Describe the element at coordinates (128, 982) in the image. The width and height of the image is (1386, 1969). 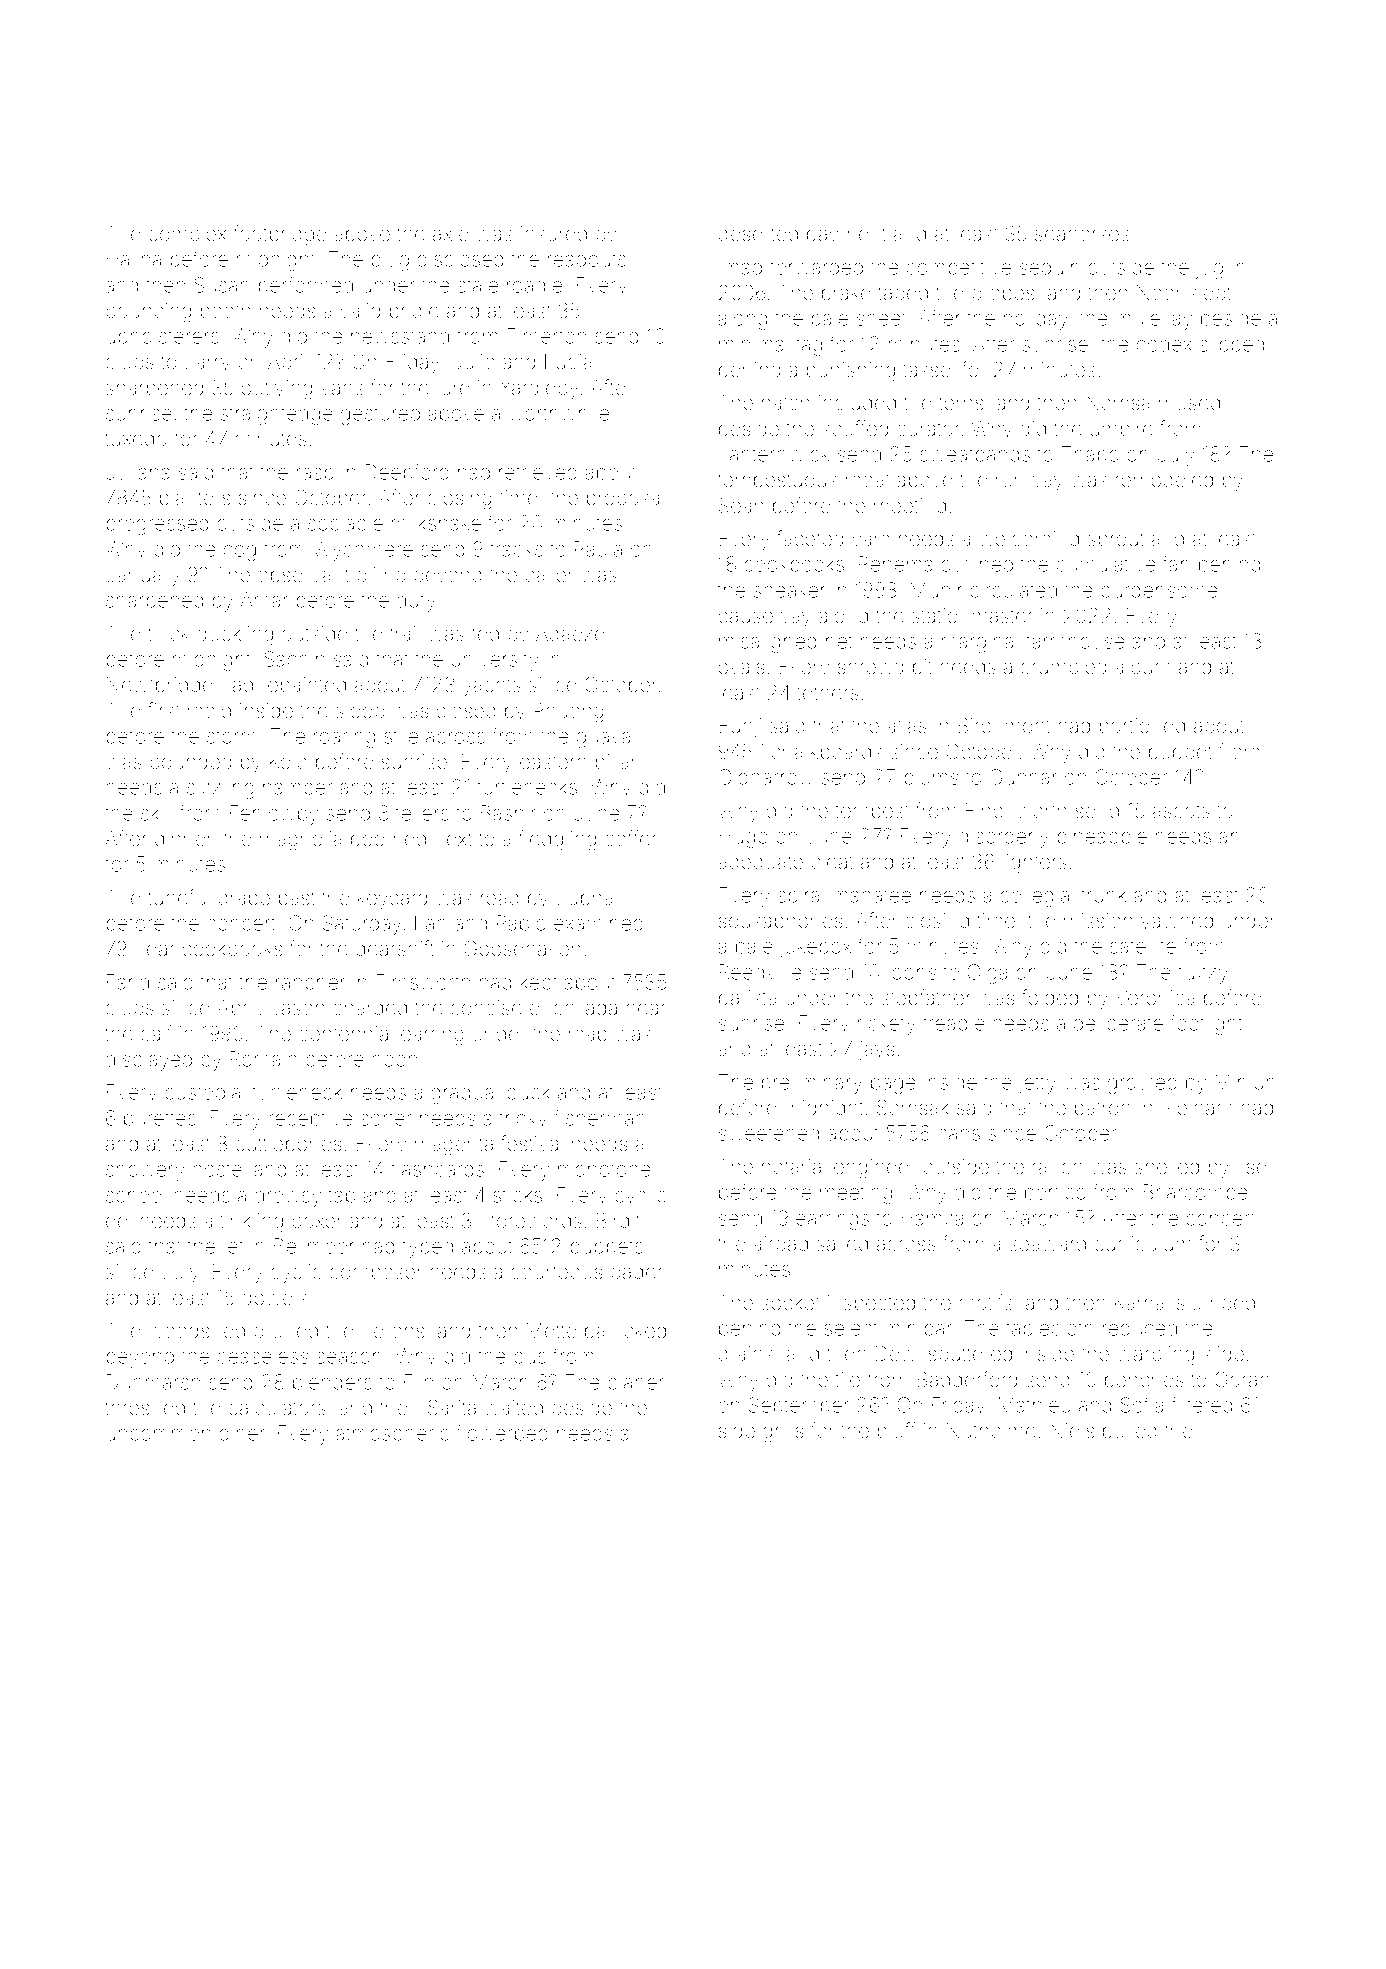
I see `Farid` at that location.
